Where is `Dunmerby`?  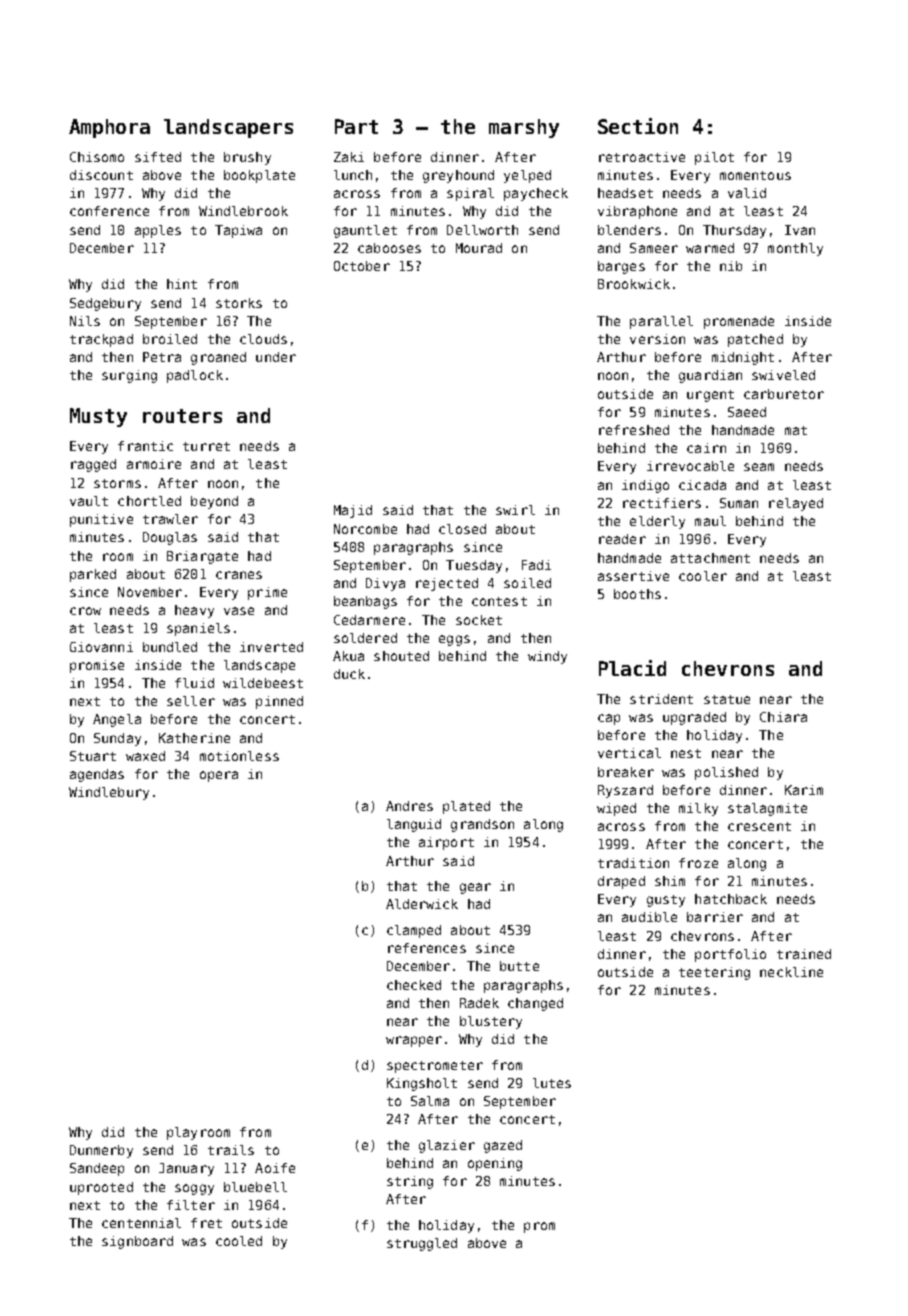
Dunmerby is located at coordinates (101, 1151).
